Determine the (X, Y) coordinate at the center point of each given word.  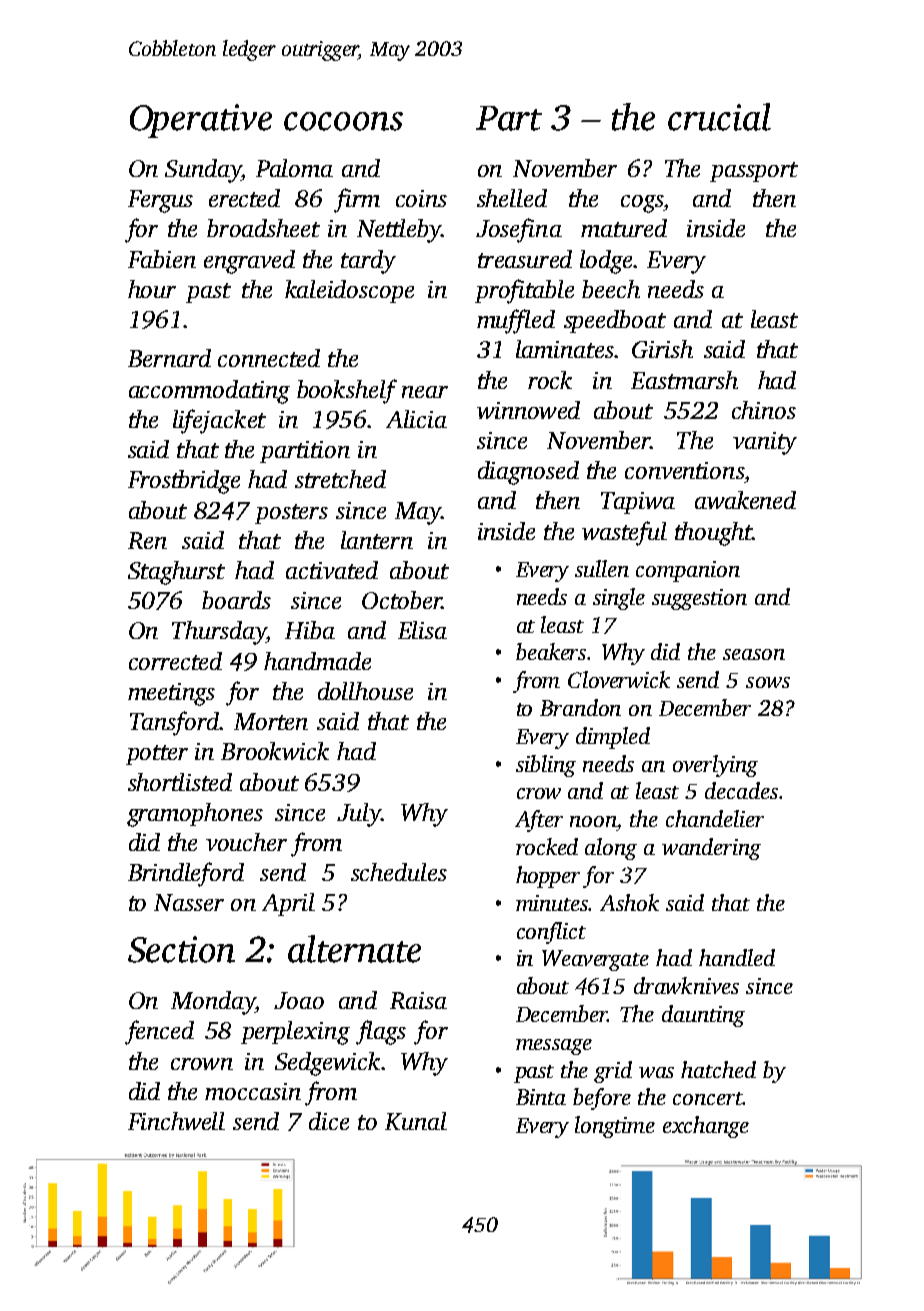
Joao (299, 1000)
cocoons (343, 121)
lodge (606, 262)
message (554, 1047)
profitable (524, 291)
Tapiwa (638, 503)
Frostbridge (184, 482)
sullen (602, 568)
